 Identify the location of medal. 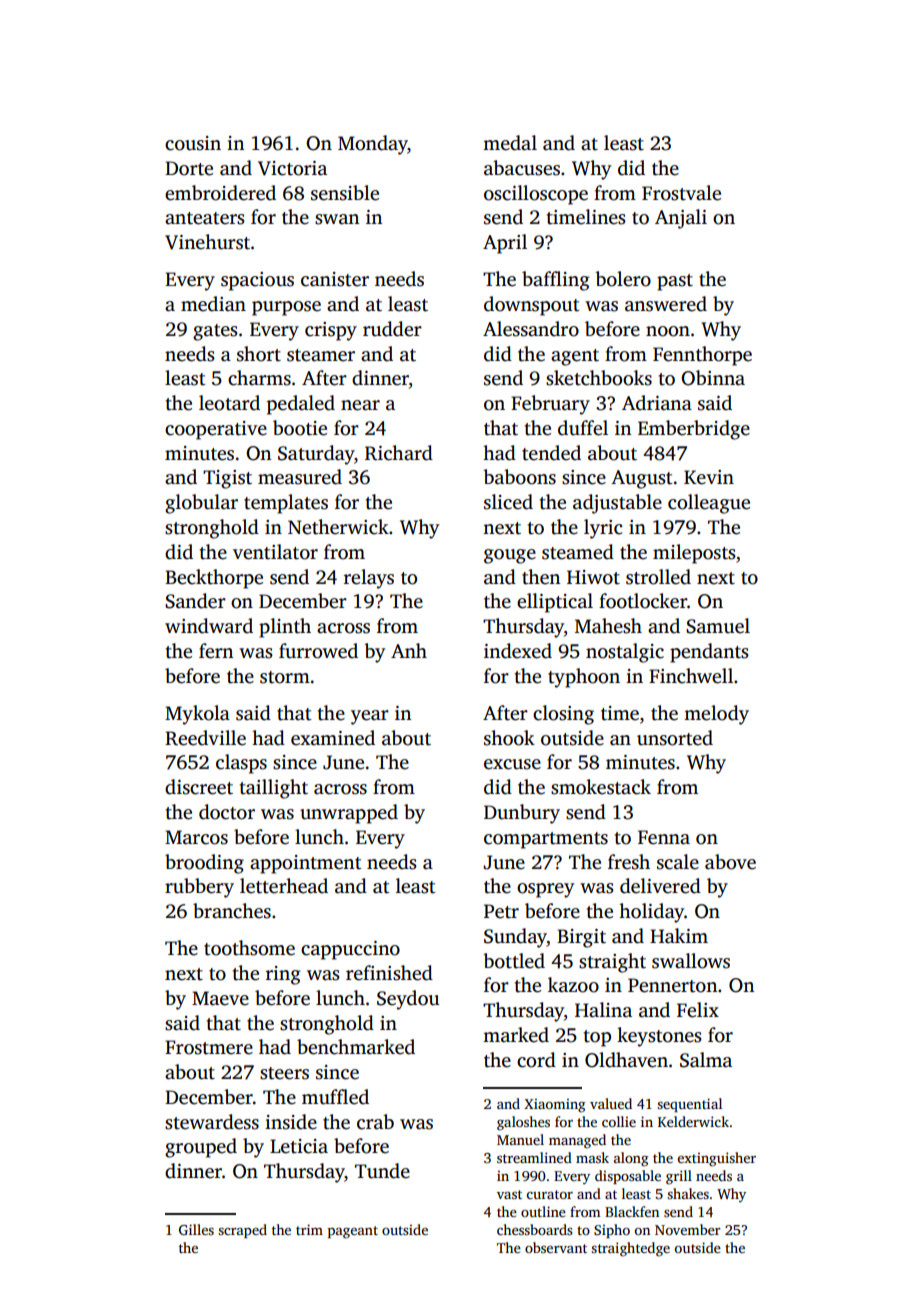
(510, 143).
